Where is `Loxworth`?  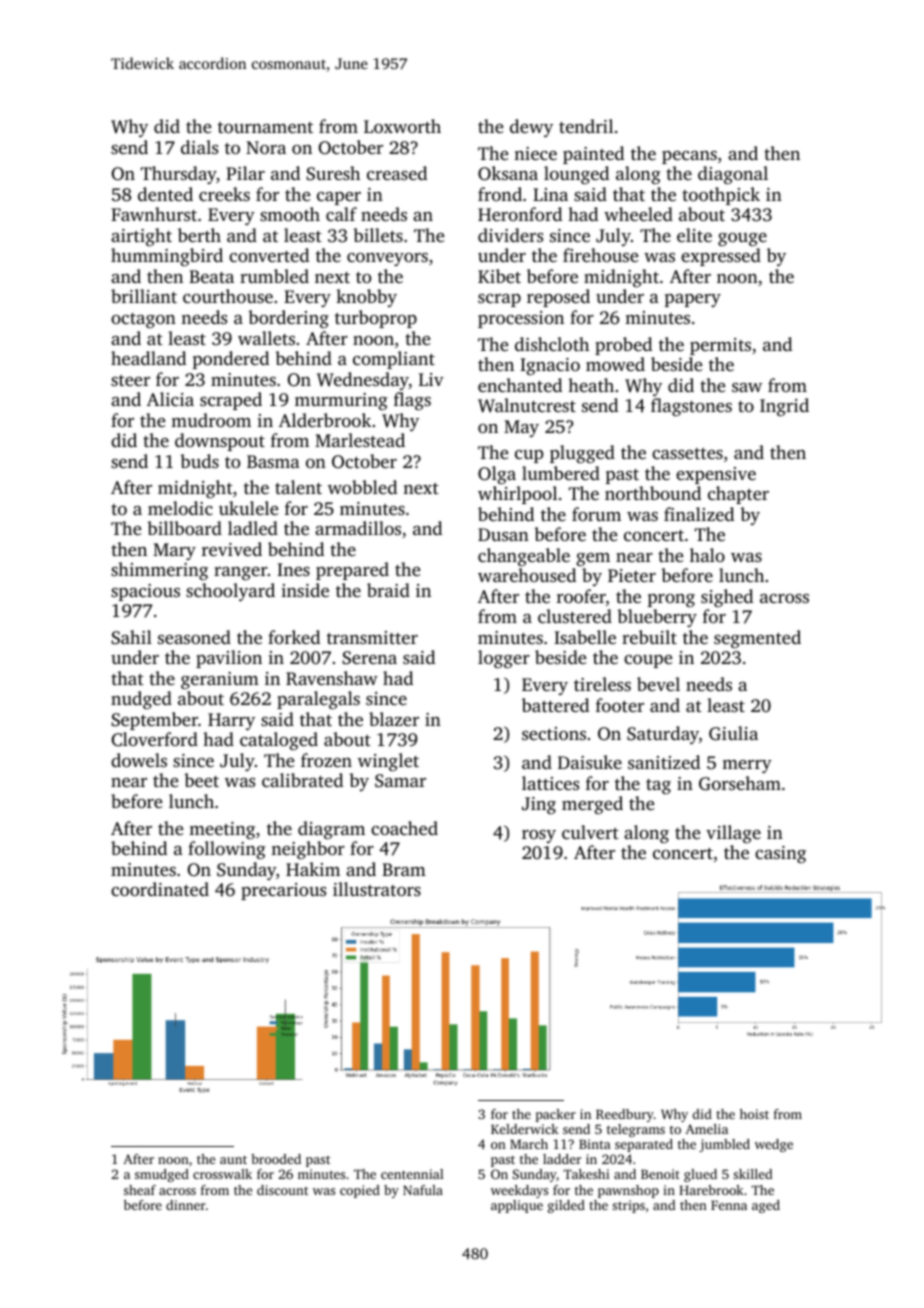
Loxworth is located at coordinates (402, 126).
